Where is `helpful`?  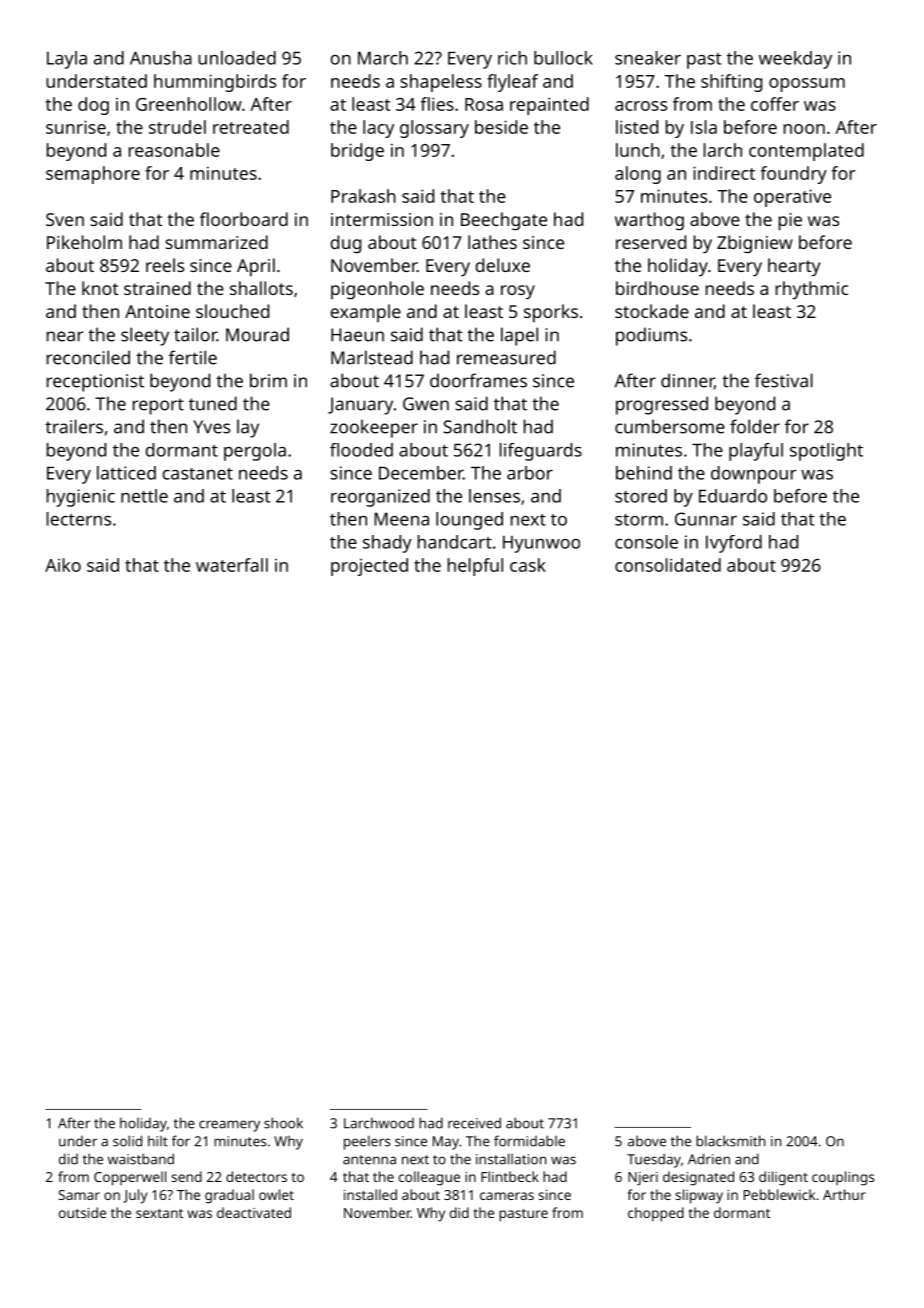 helpful is located at coordinates (475, 567).
